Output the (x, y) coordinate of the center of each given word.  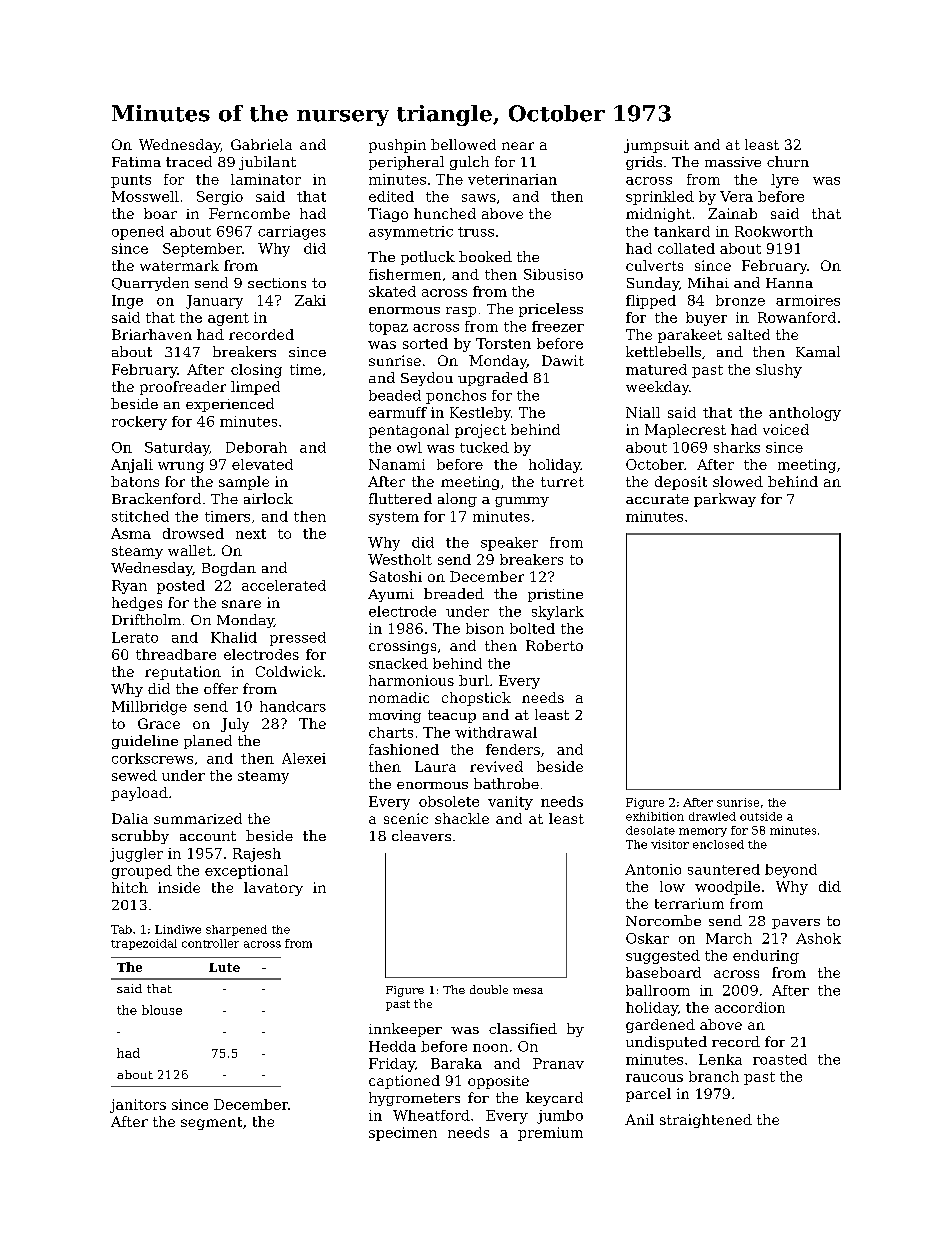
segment (211, 1123)
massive (733, 162)
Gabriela (261, 144)
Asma (131, 533)
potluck (428, 258)
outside (761, 816)
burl (474, 680)
